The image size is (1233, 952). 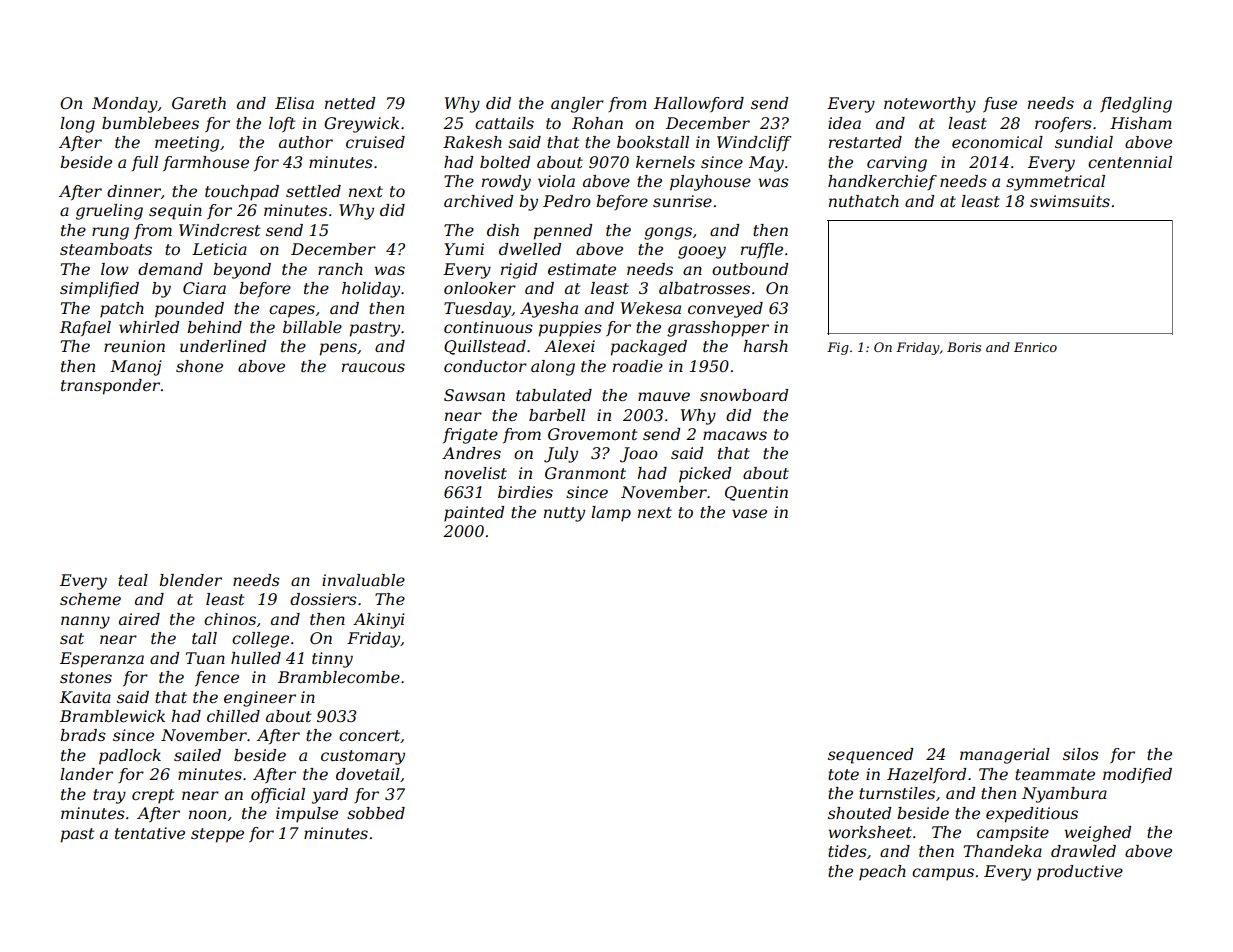 What do you see at coordinates (150, 833) in the screenshot?
I see `tentative` at bounding box center [150, 833].
